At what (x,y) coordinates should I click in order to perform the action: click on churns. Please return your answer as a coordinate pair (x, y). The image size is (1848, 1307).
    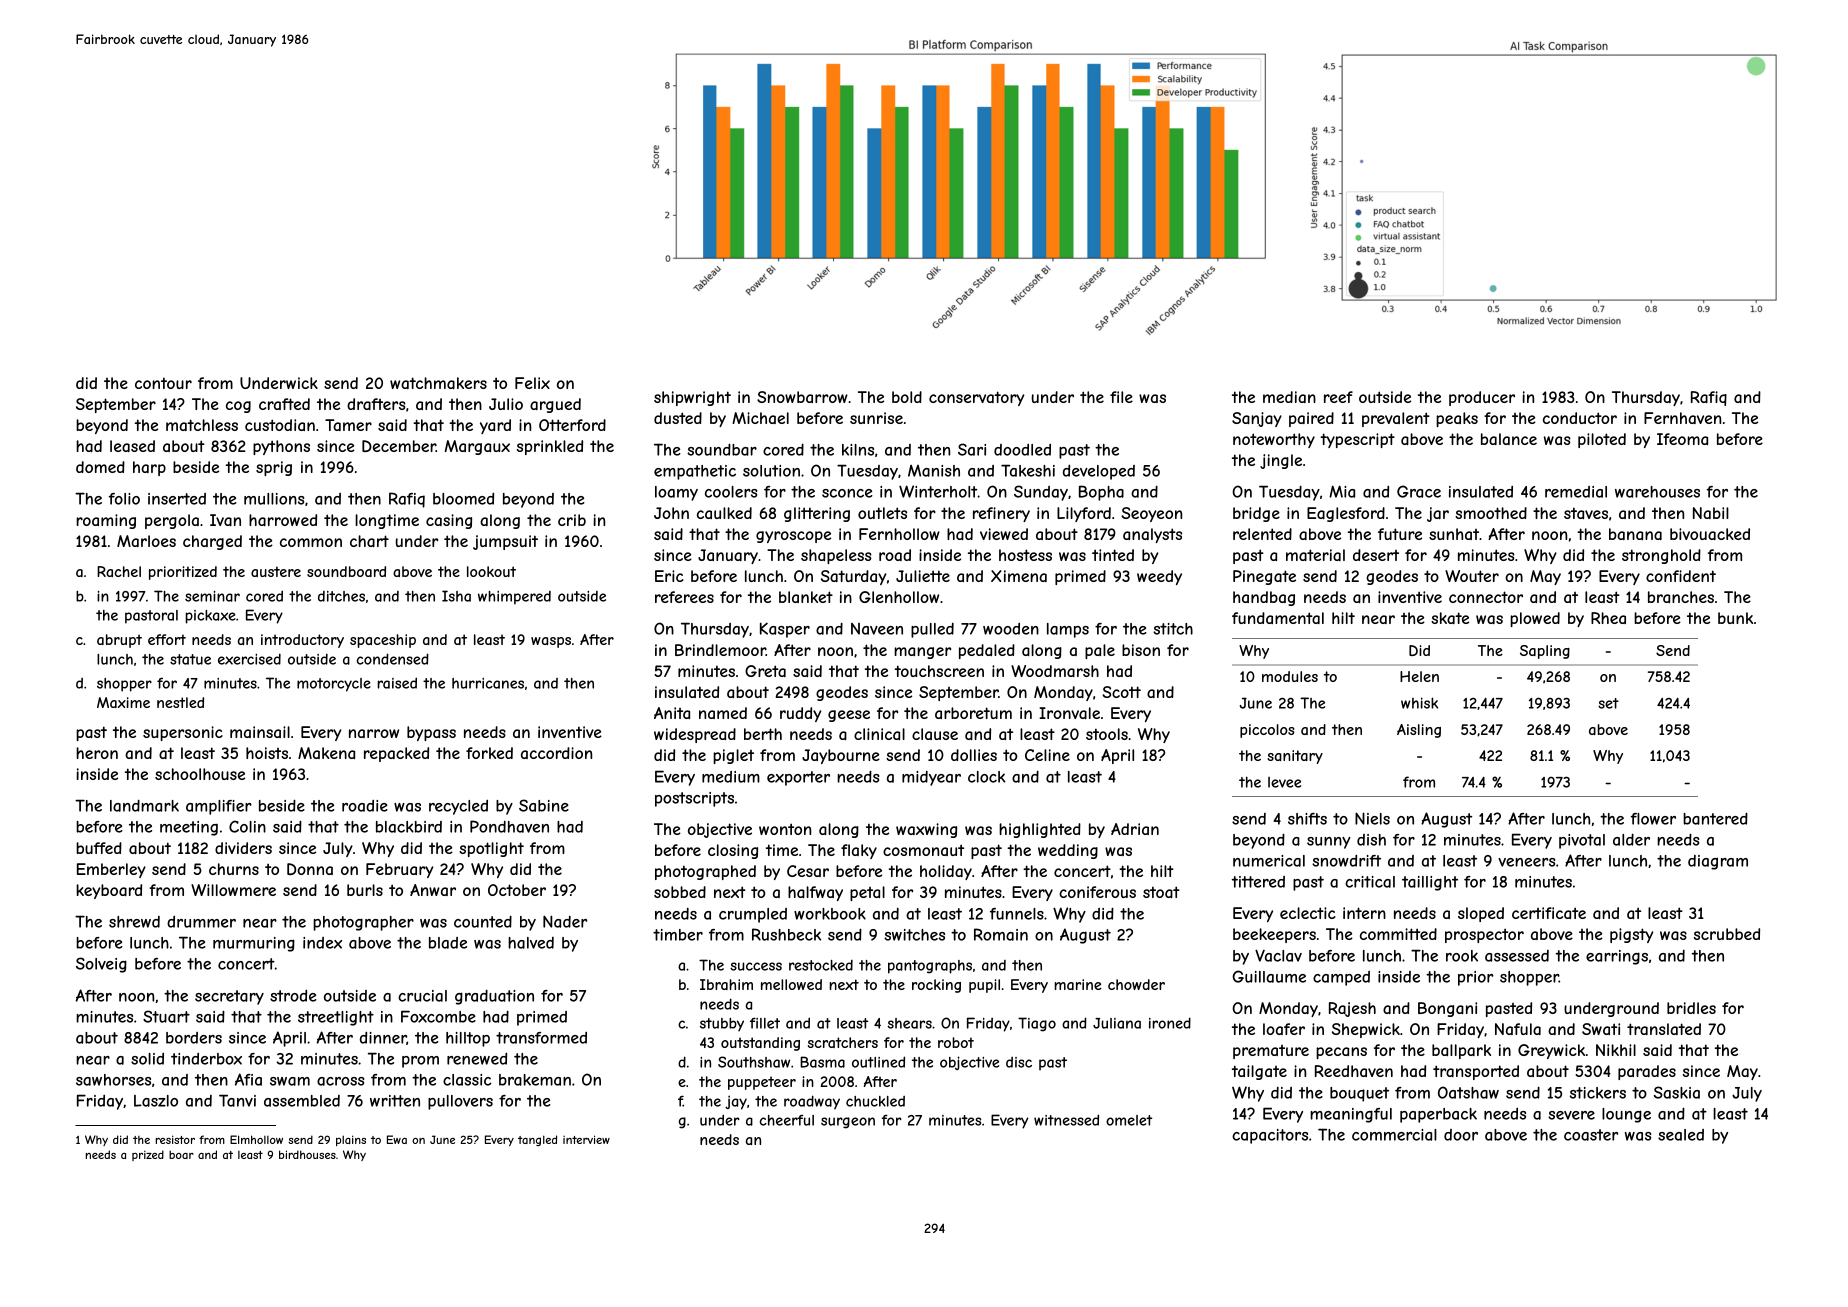
    Looking at the image, I should click on (234, 869).
